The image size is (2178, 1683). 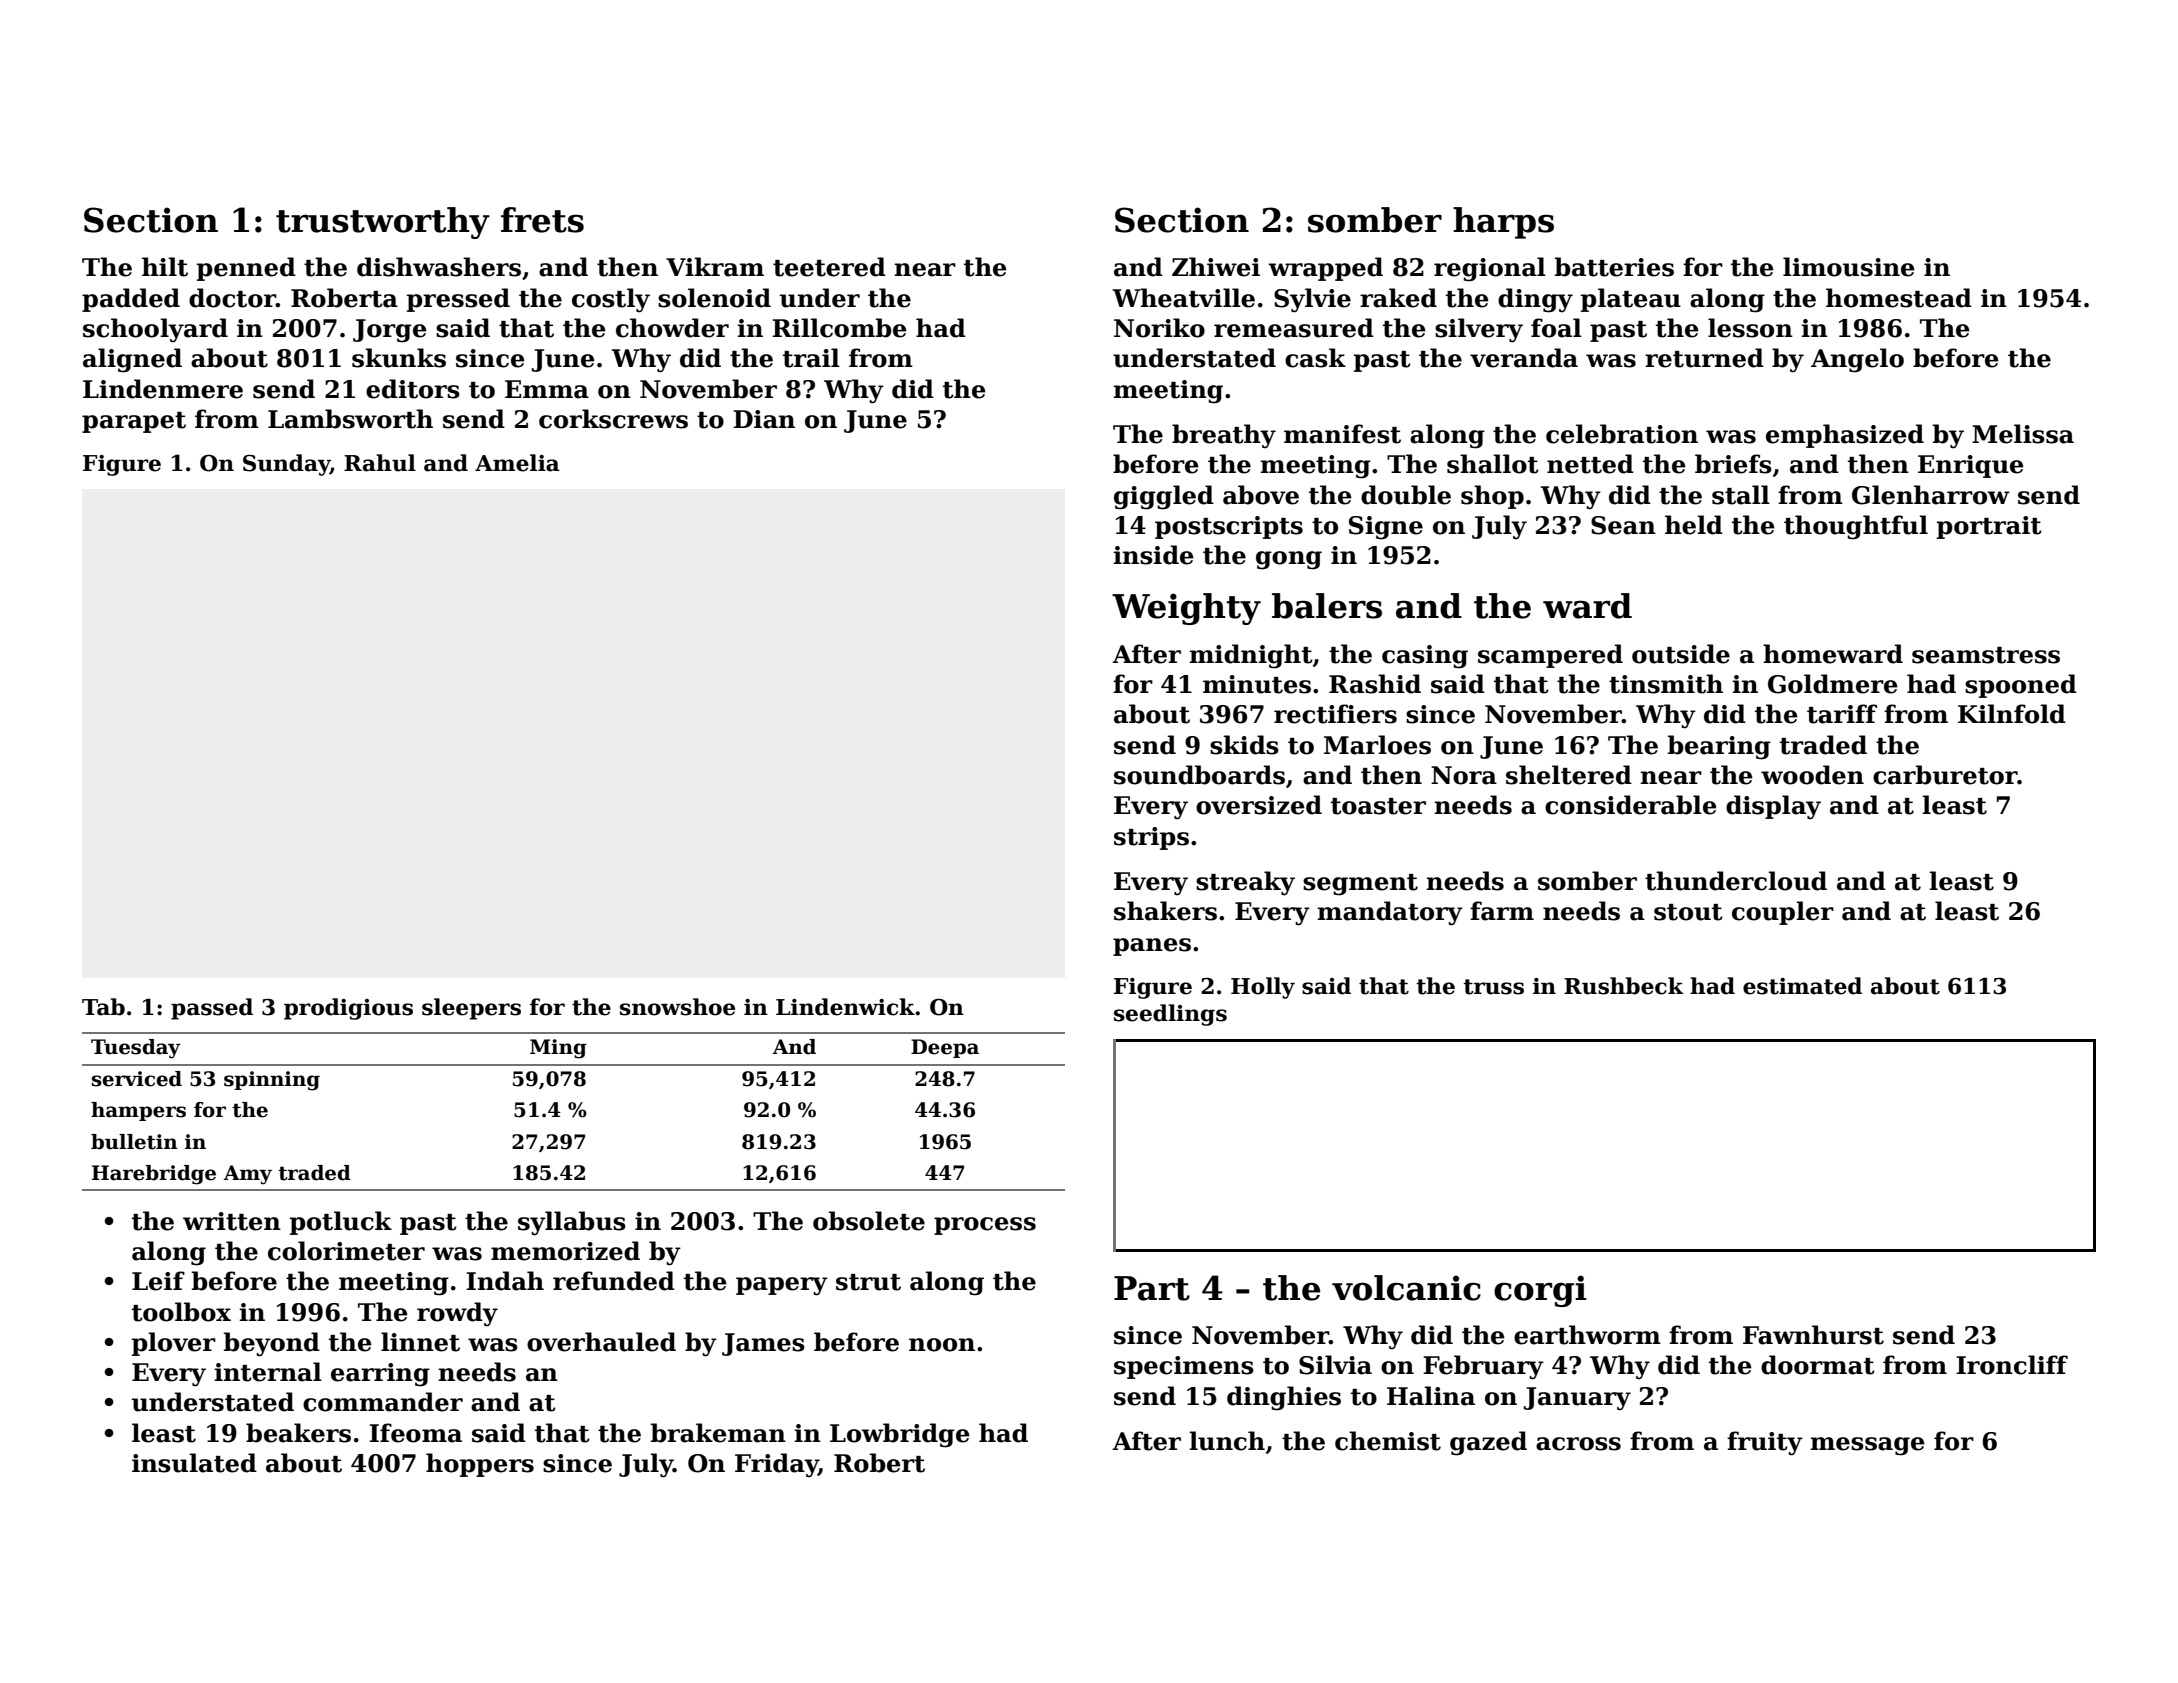 What do you see at coordinates (2012, 714) in the screenshot?
I see `Kilnfold` at bounding box center [2012, 714].
